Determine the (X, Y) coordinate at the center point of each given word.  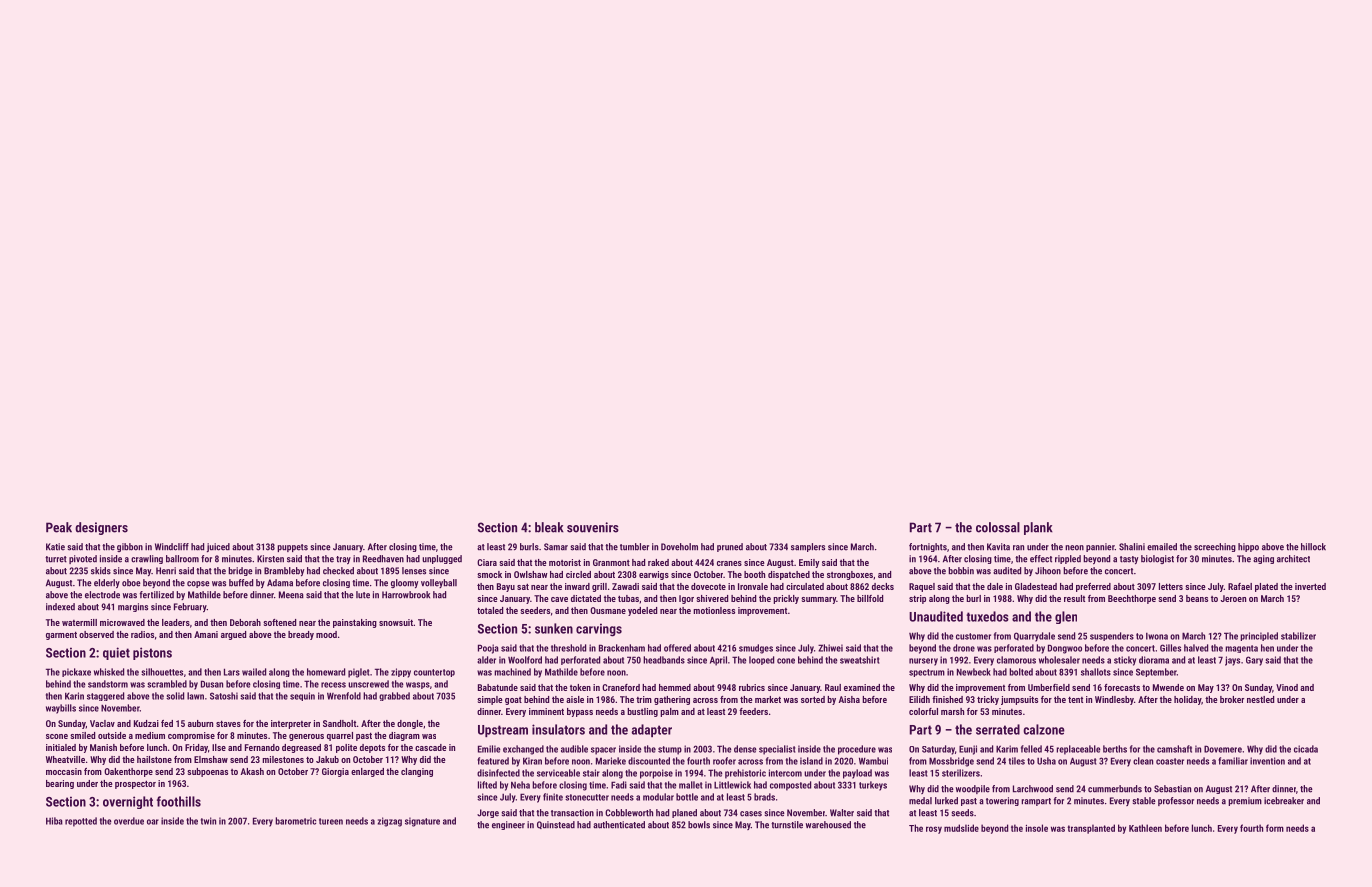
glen (1066, 617)
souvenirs (593, 527)
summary (818, 600)
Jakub (327, 759)
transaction (572, 813)
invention (1267, 761)
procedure (857, 750)
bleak (549, 527)
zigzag (390, 822)
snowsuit (396, 622)
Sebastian (1172, 789)
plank (1038, 528)
